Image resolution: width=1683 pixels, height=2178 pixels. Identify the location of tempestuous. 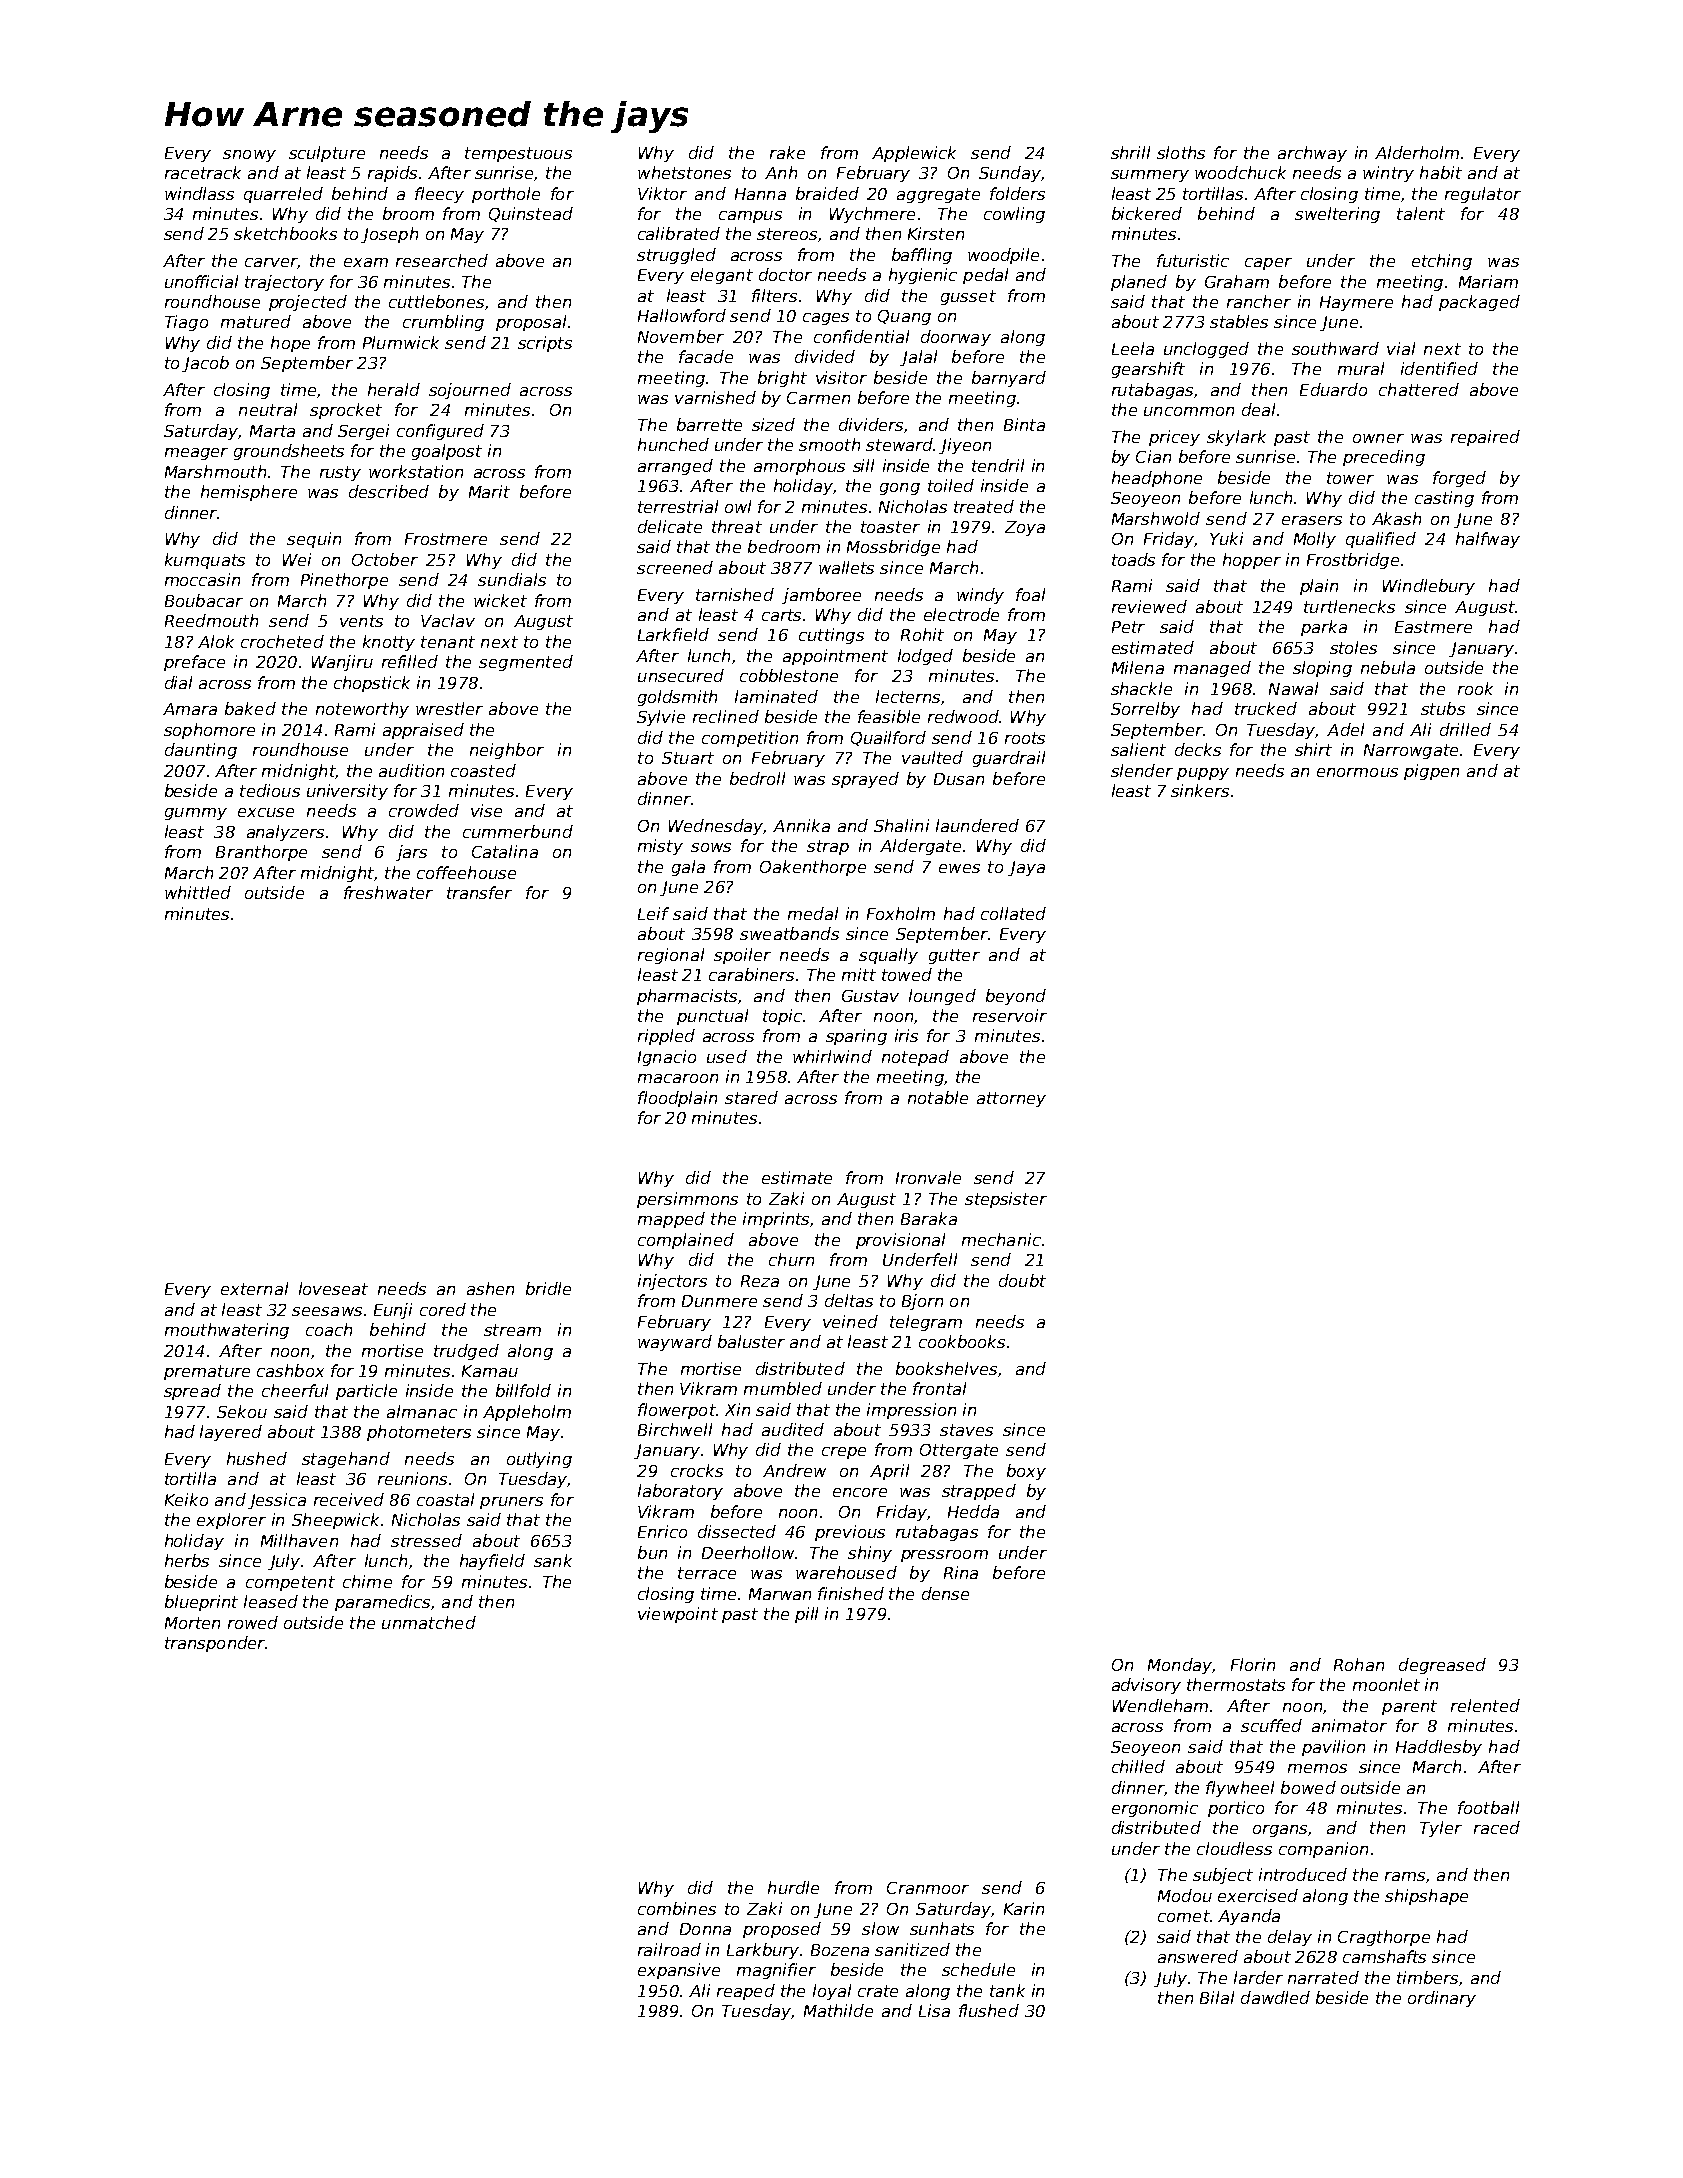
(518, 154).
